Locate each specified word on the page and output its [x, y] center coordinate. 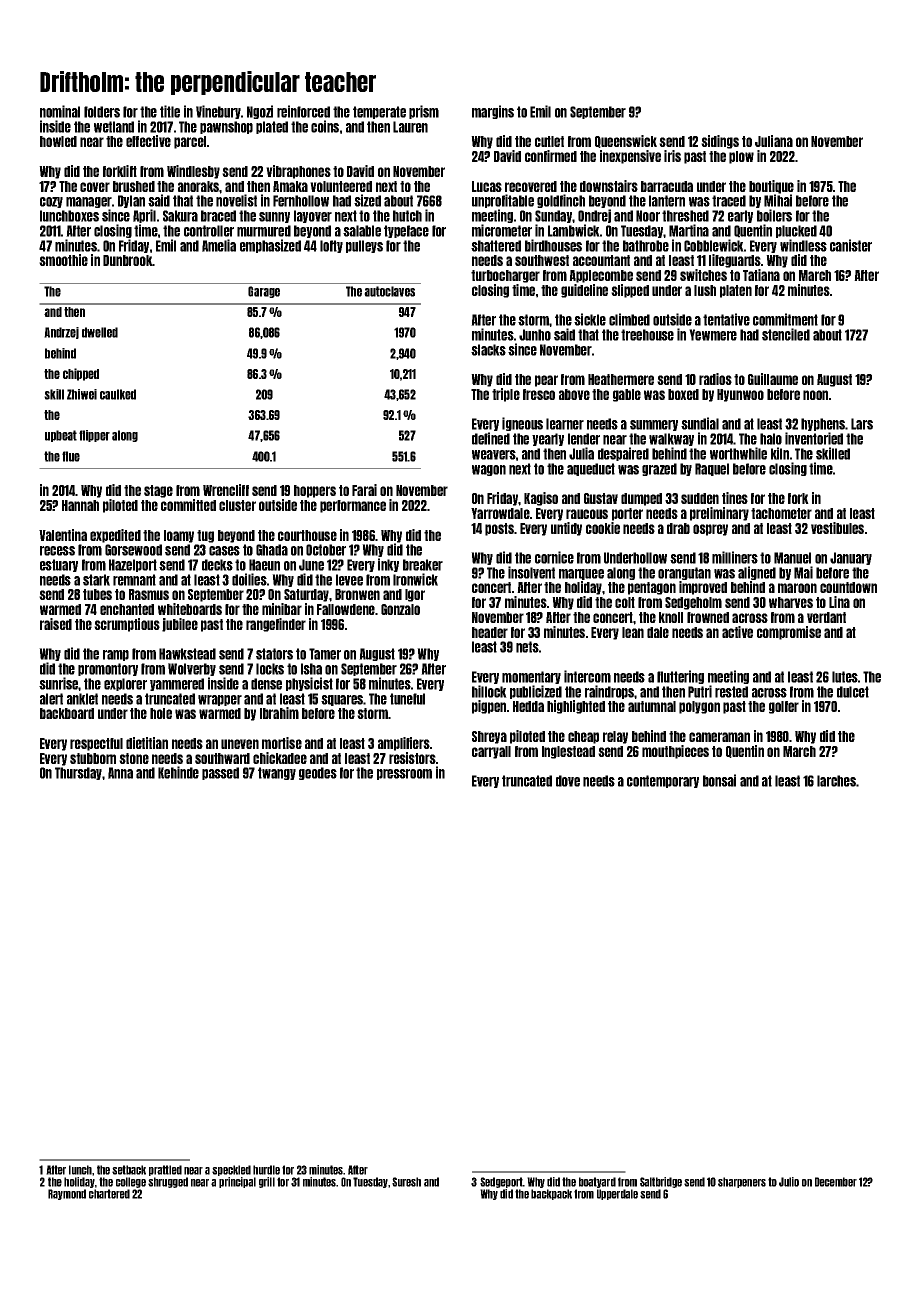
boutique [771, 187]
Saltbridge [661, 1182]
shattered [496, 246]
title [170, 111]
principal [237, 1182]
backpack [551, 1194]
